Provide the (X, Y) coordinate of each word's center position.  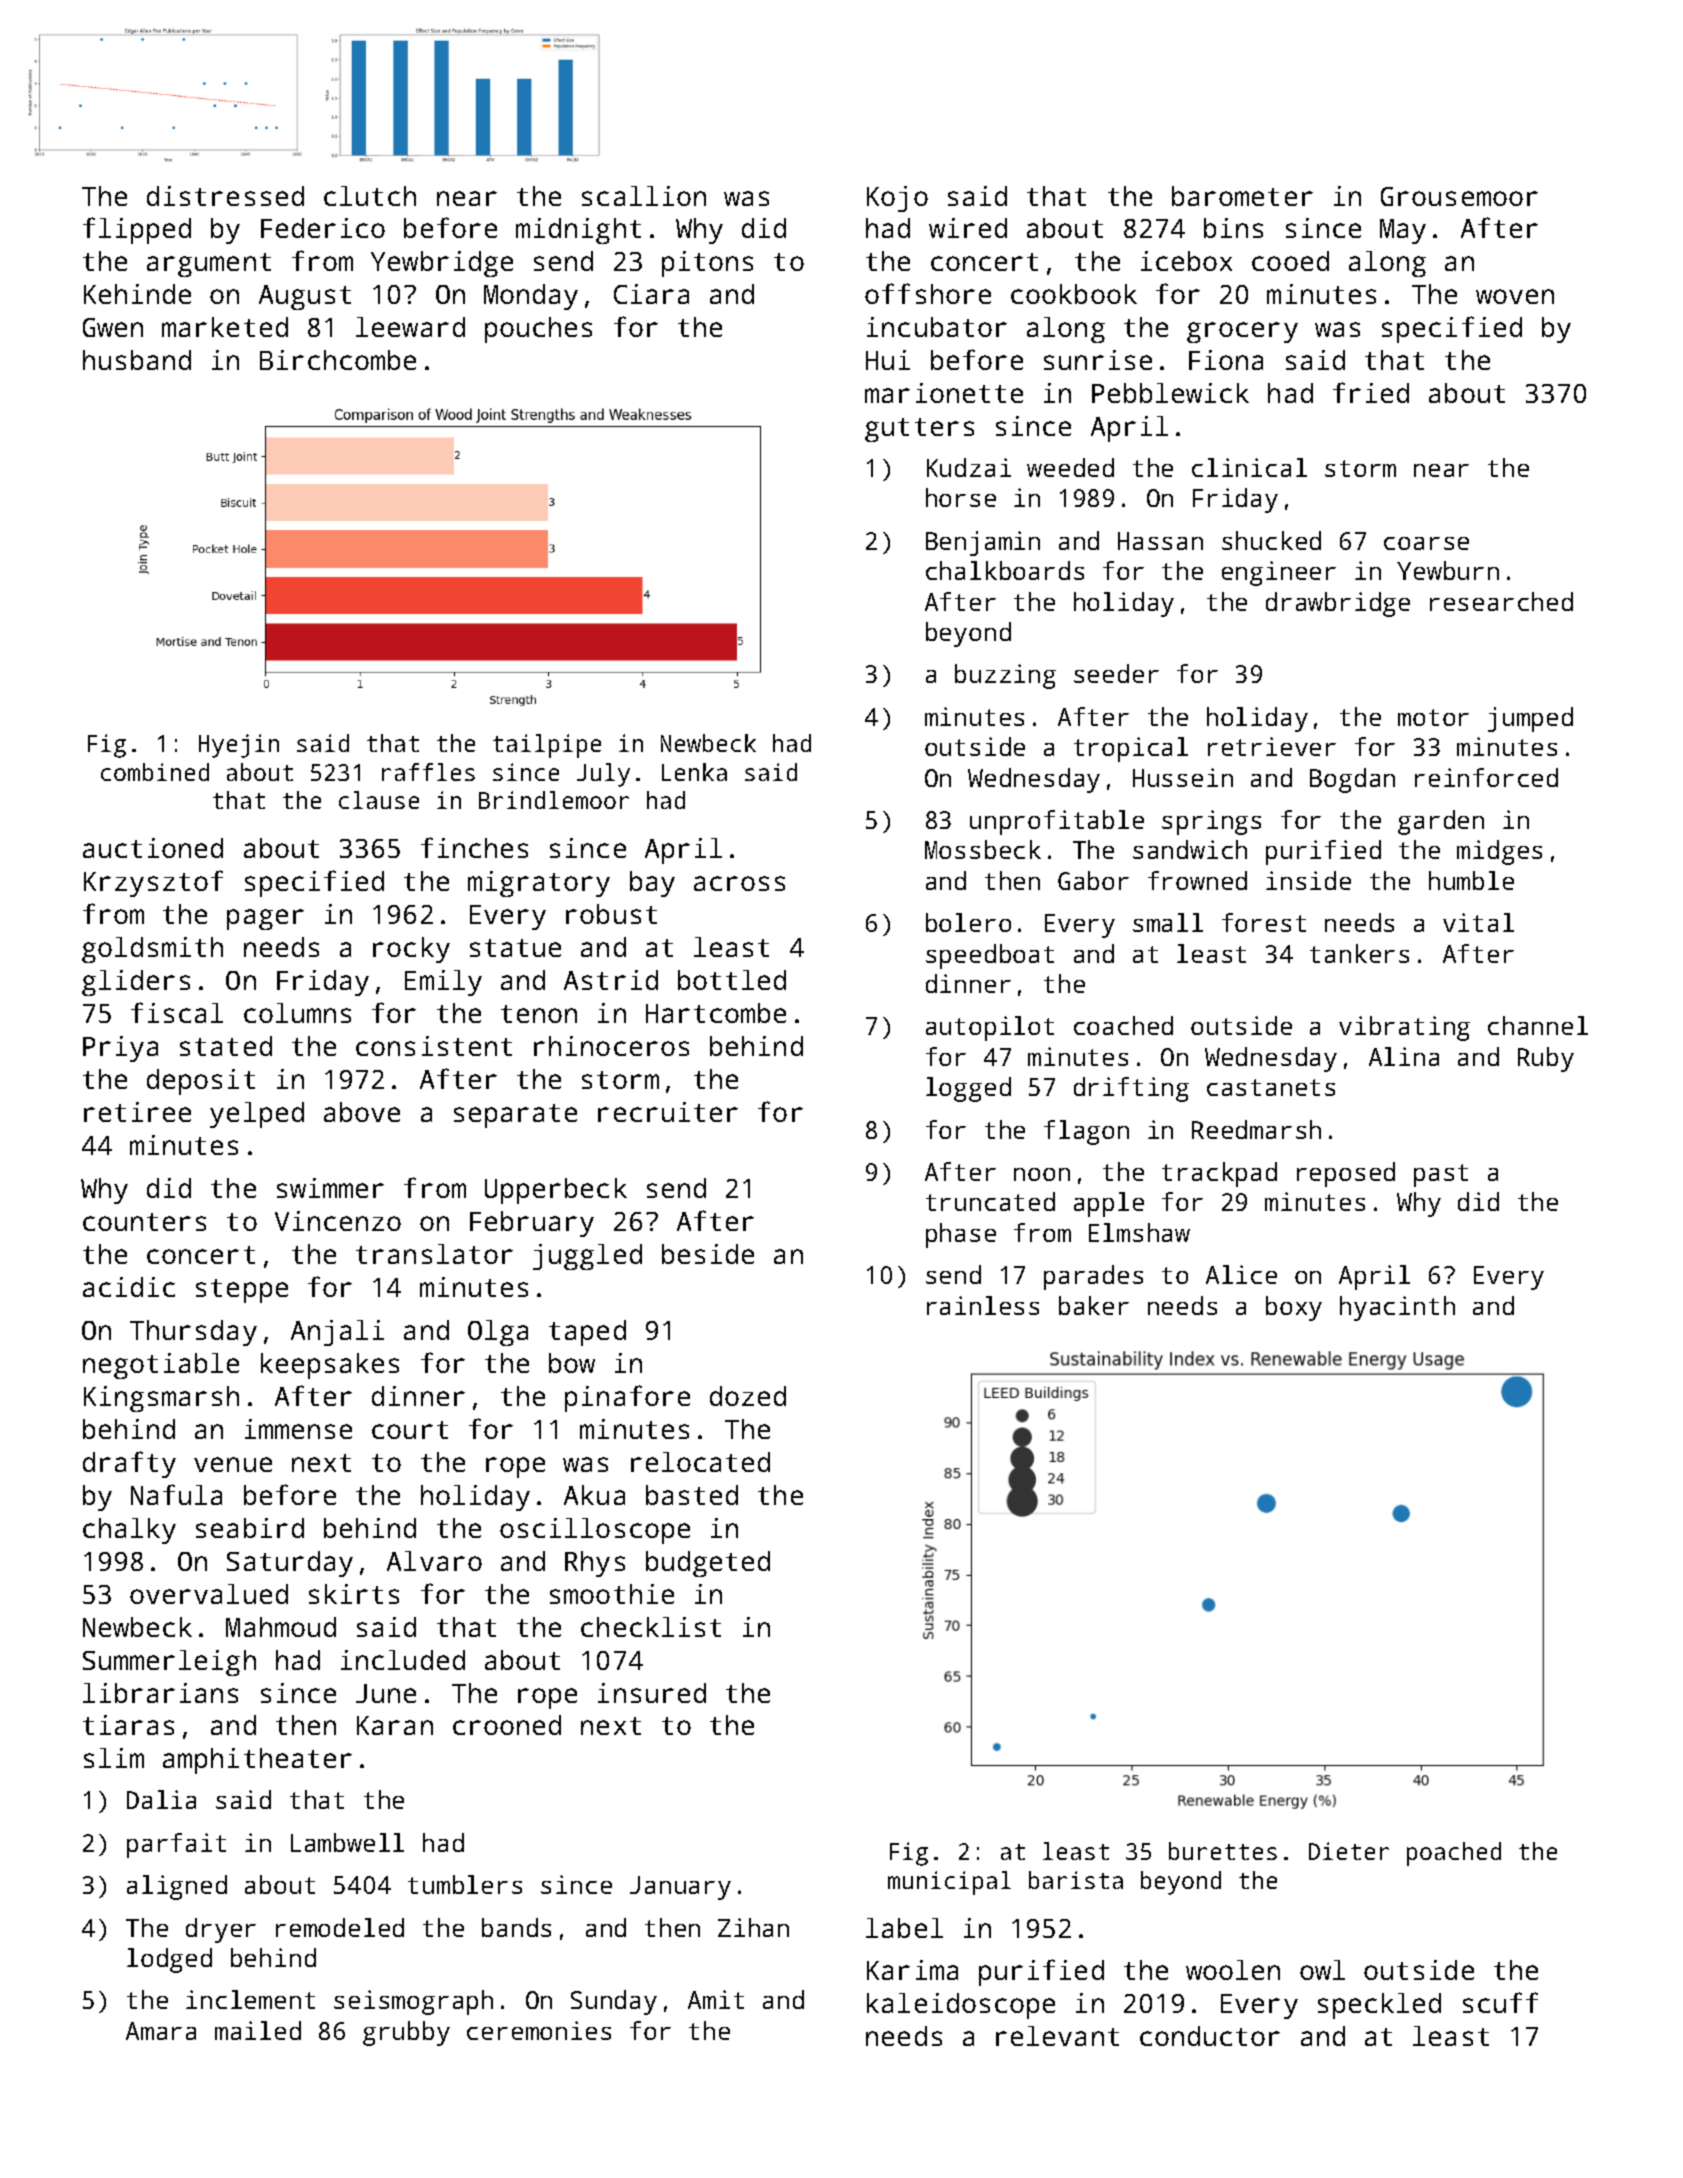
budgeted (708, 1564)
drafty (129, 1464)
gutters (919, 430)
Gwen (113, 327)
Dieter (1349, 1851)
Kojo (897, 199)
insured (652, 1693)
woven (1515, 296)
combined (155, 772)
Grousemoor (1459, 196)
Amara (161, 2031)
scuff (1500, 2002)
